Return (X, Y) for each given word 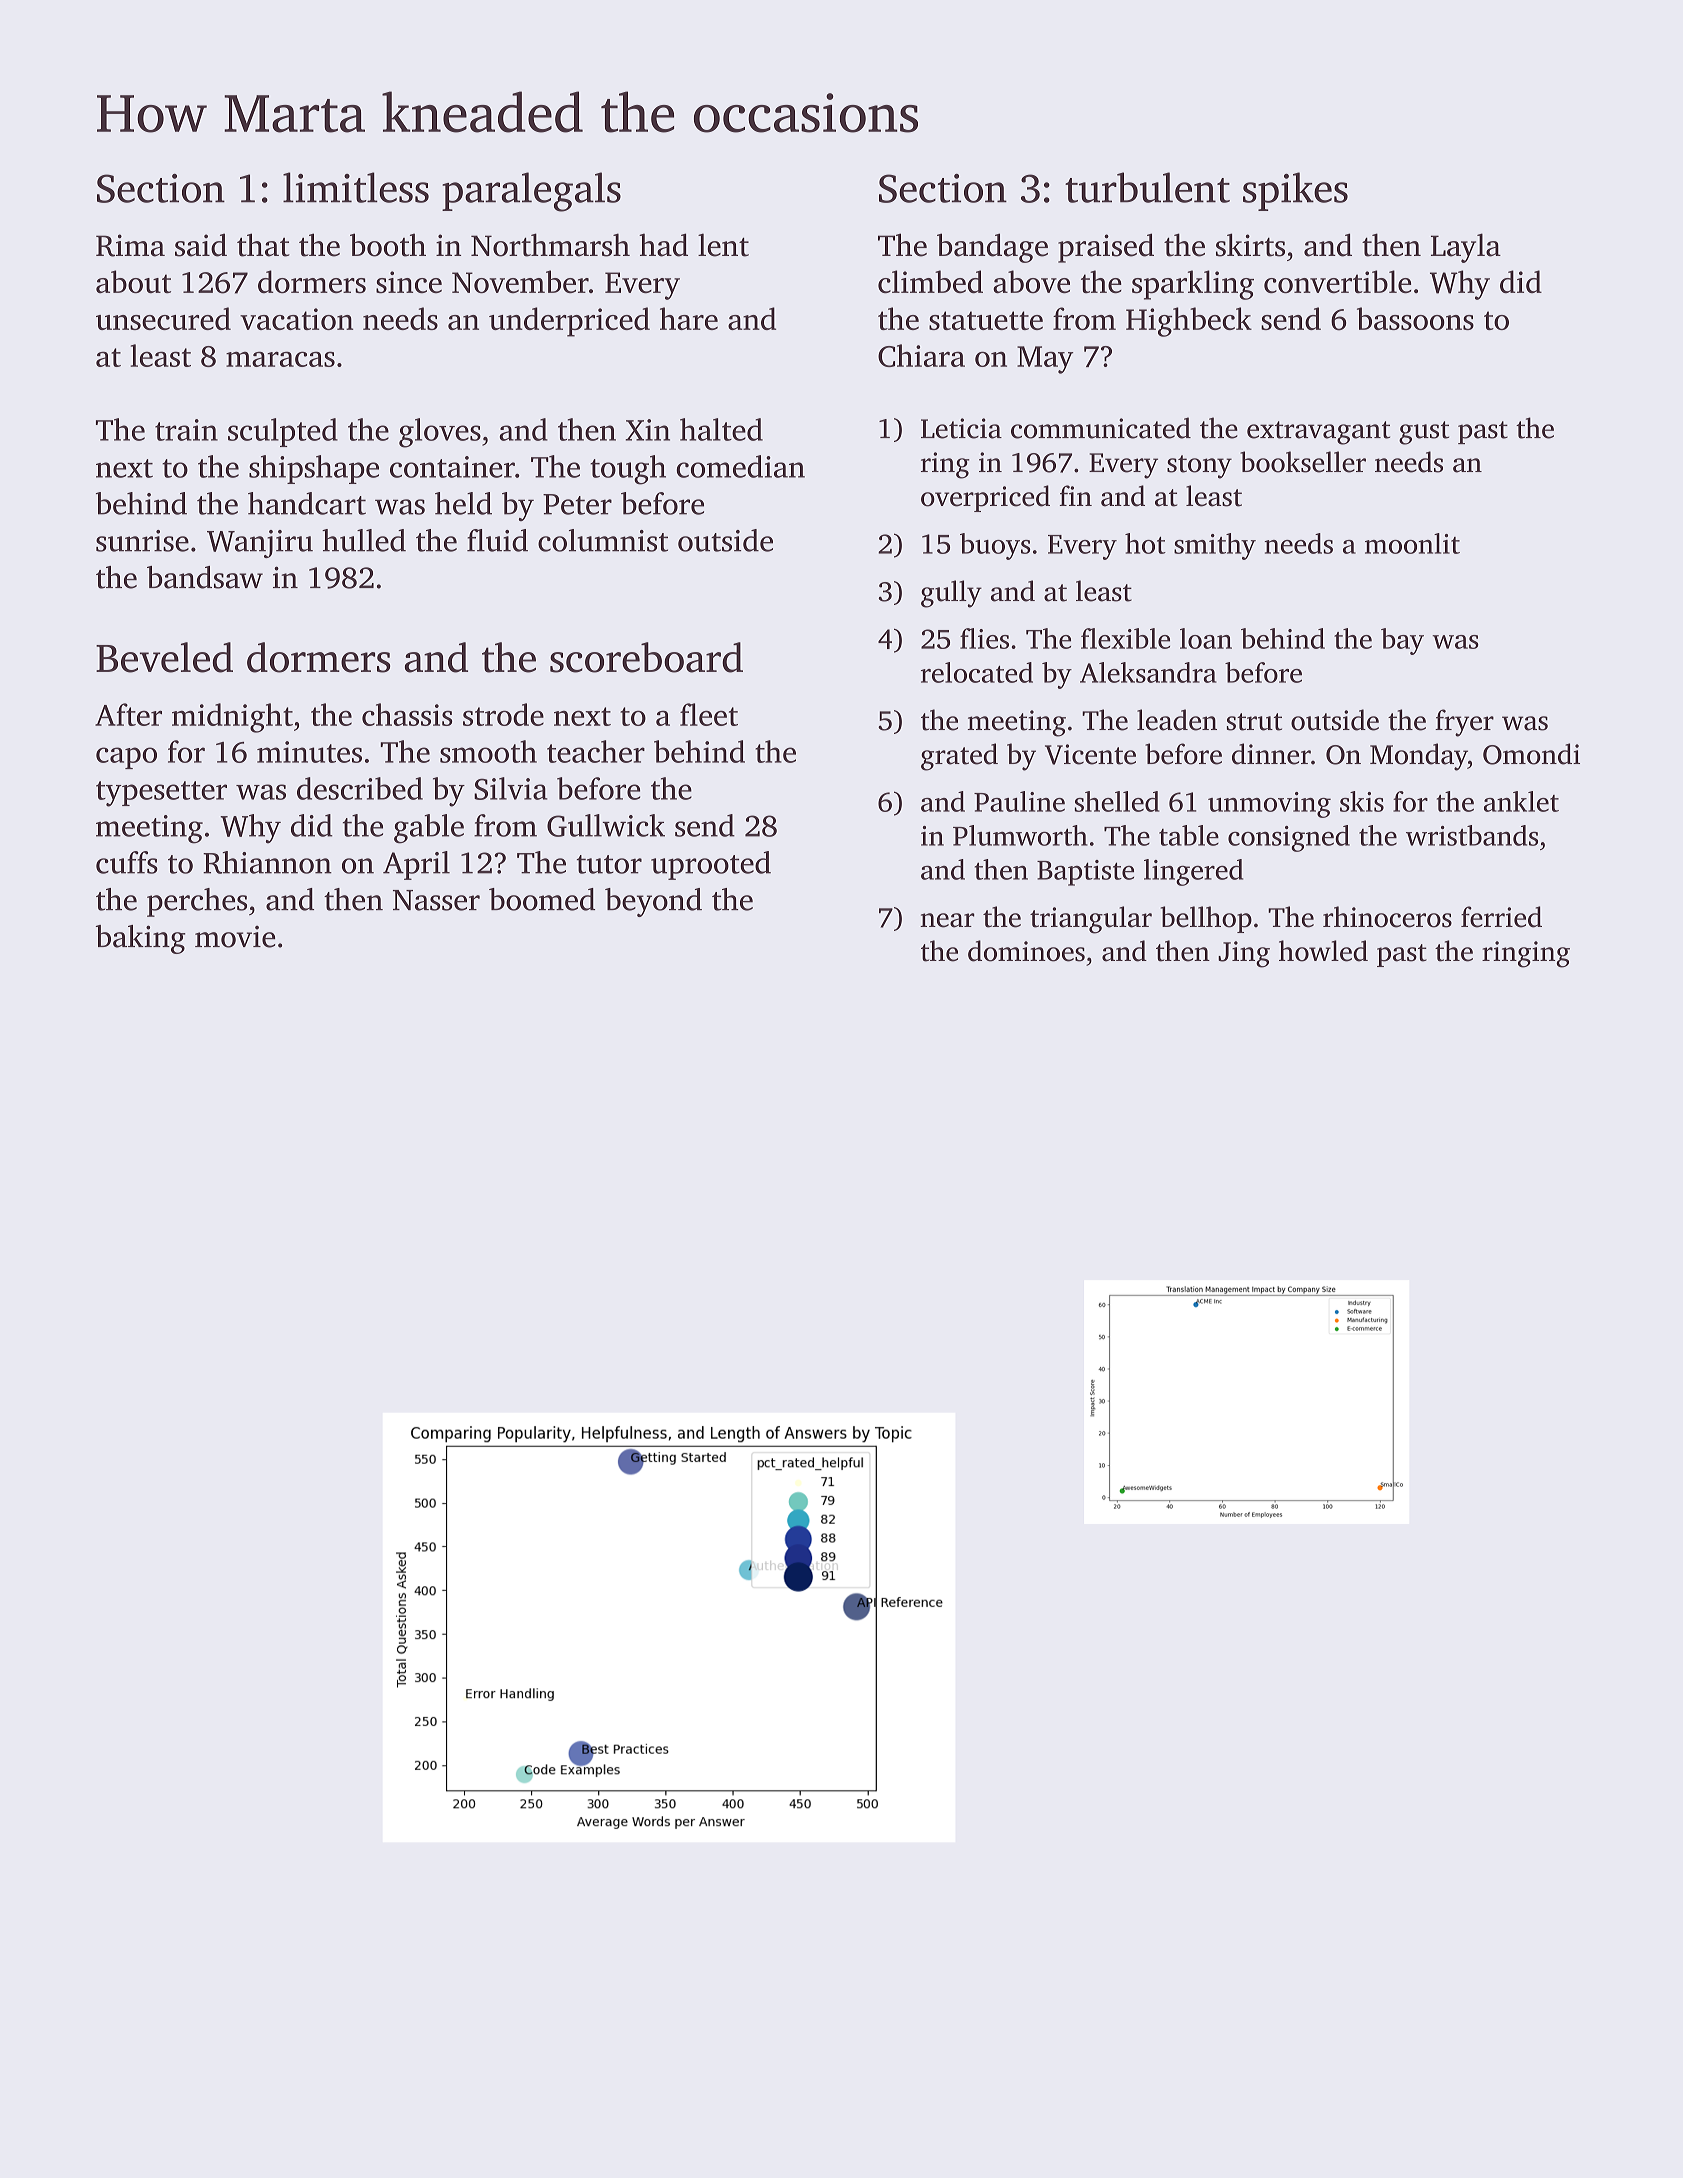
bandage (992, 248)
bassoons (1415, 318)
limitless (356, 187)
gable (429, 829)
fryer (1464, 723)
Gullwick (606, 825)
